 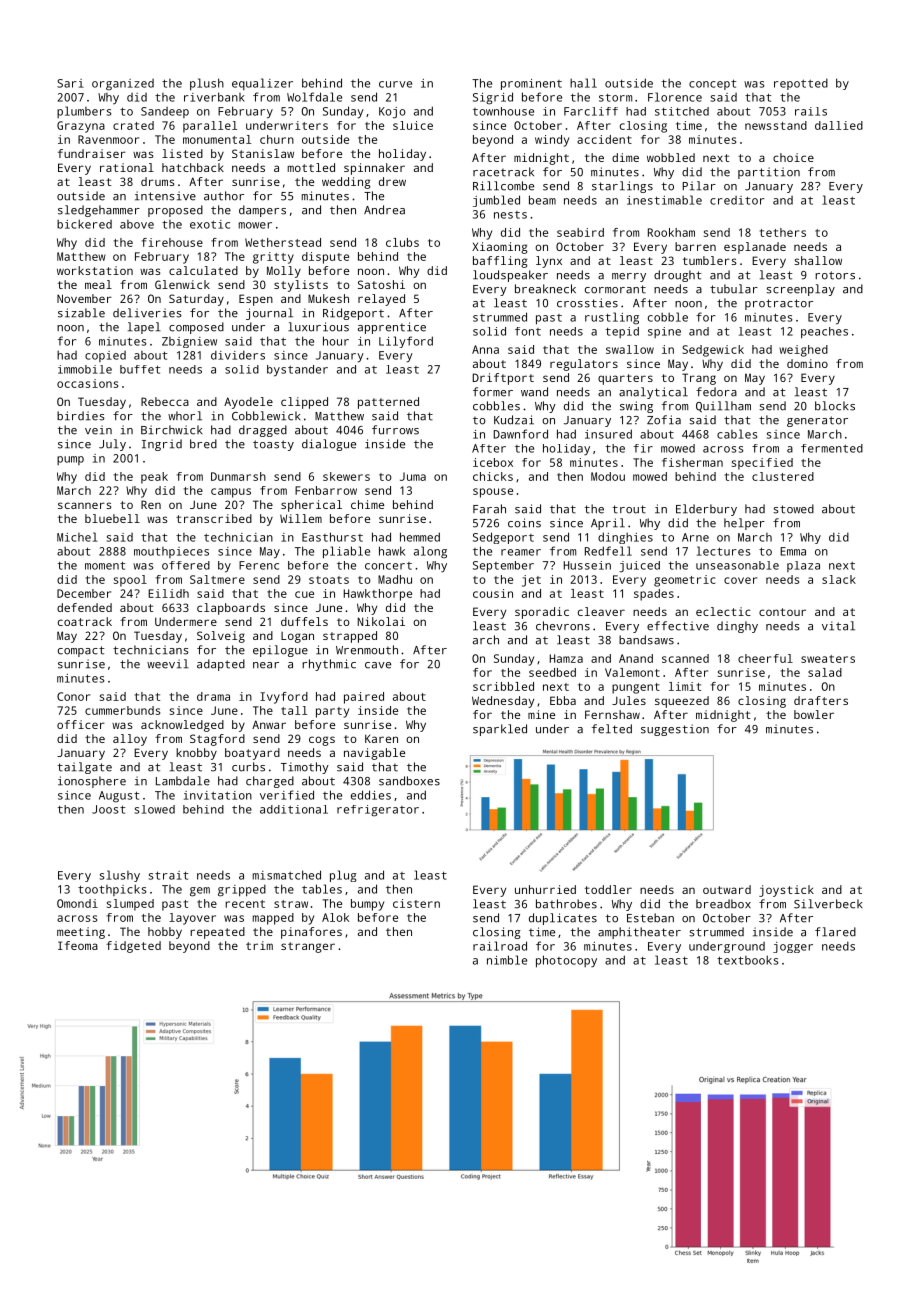 What do you see at coordinates (133, 947) in the screenshot?
I see `fidgeted` at bounding box center [133, 947].
